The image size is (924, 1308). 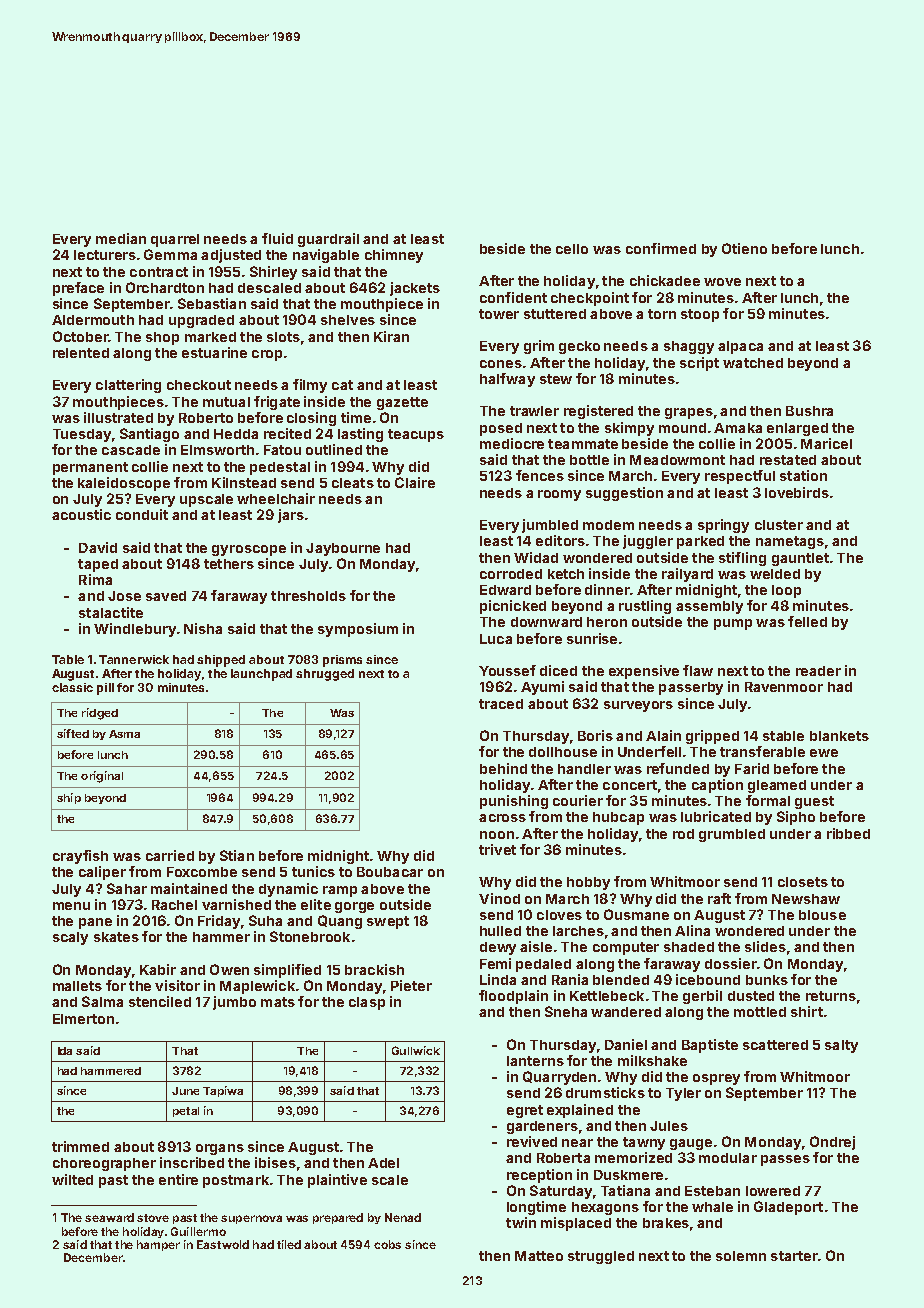 What do you see at coordinates (109, 1217) in the document?
I see `seaward` at bounding box center [109, 1217].
